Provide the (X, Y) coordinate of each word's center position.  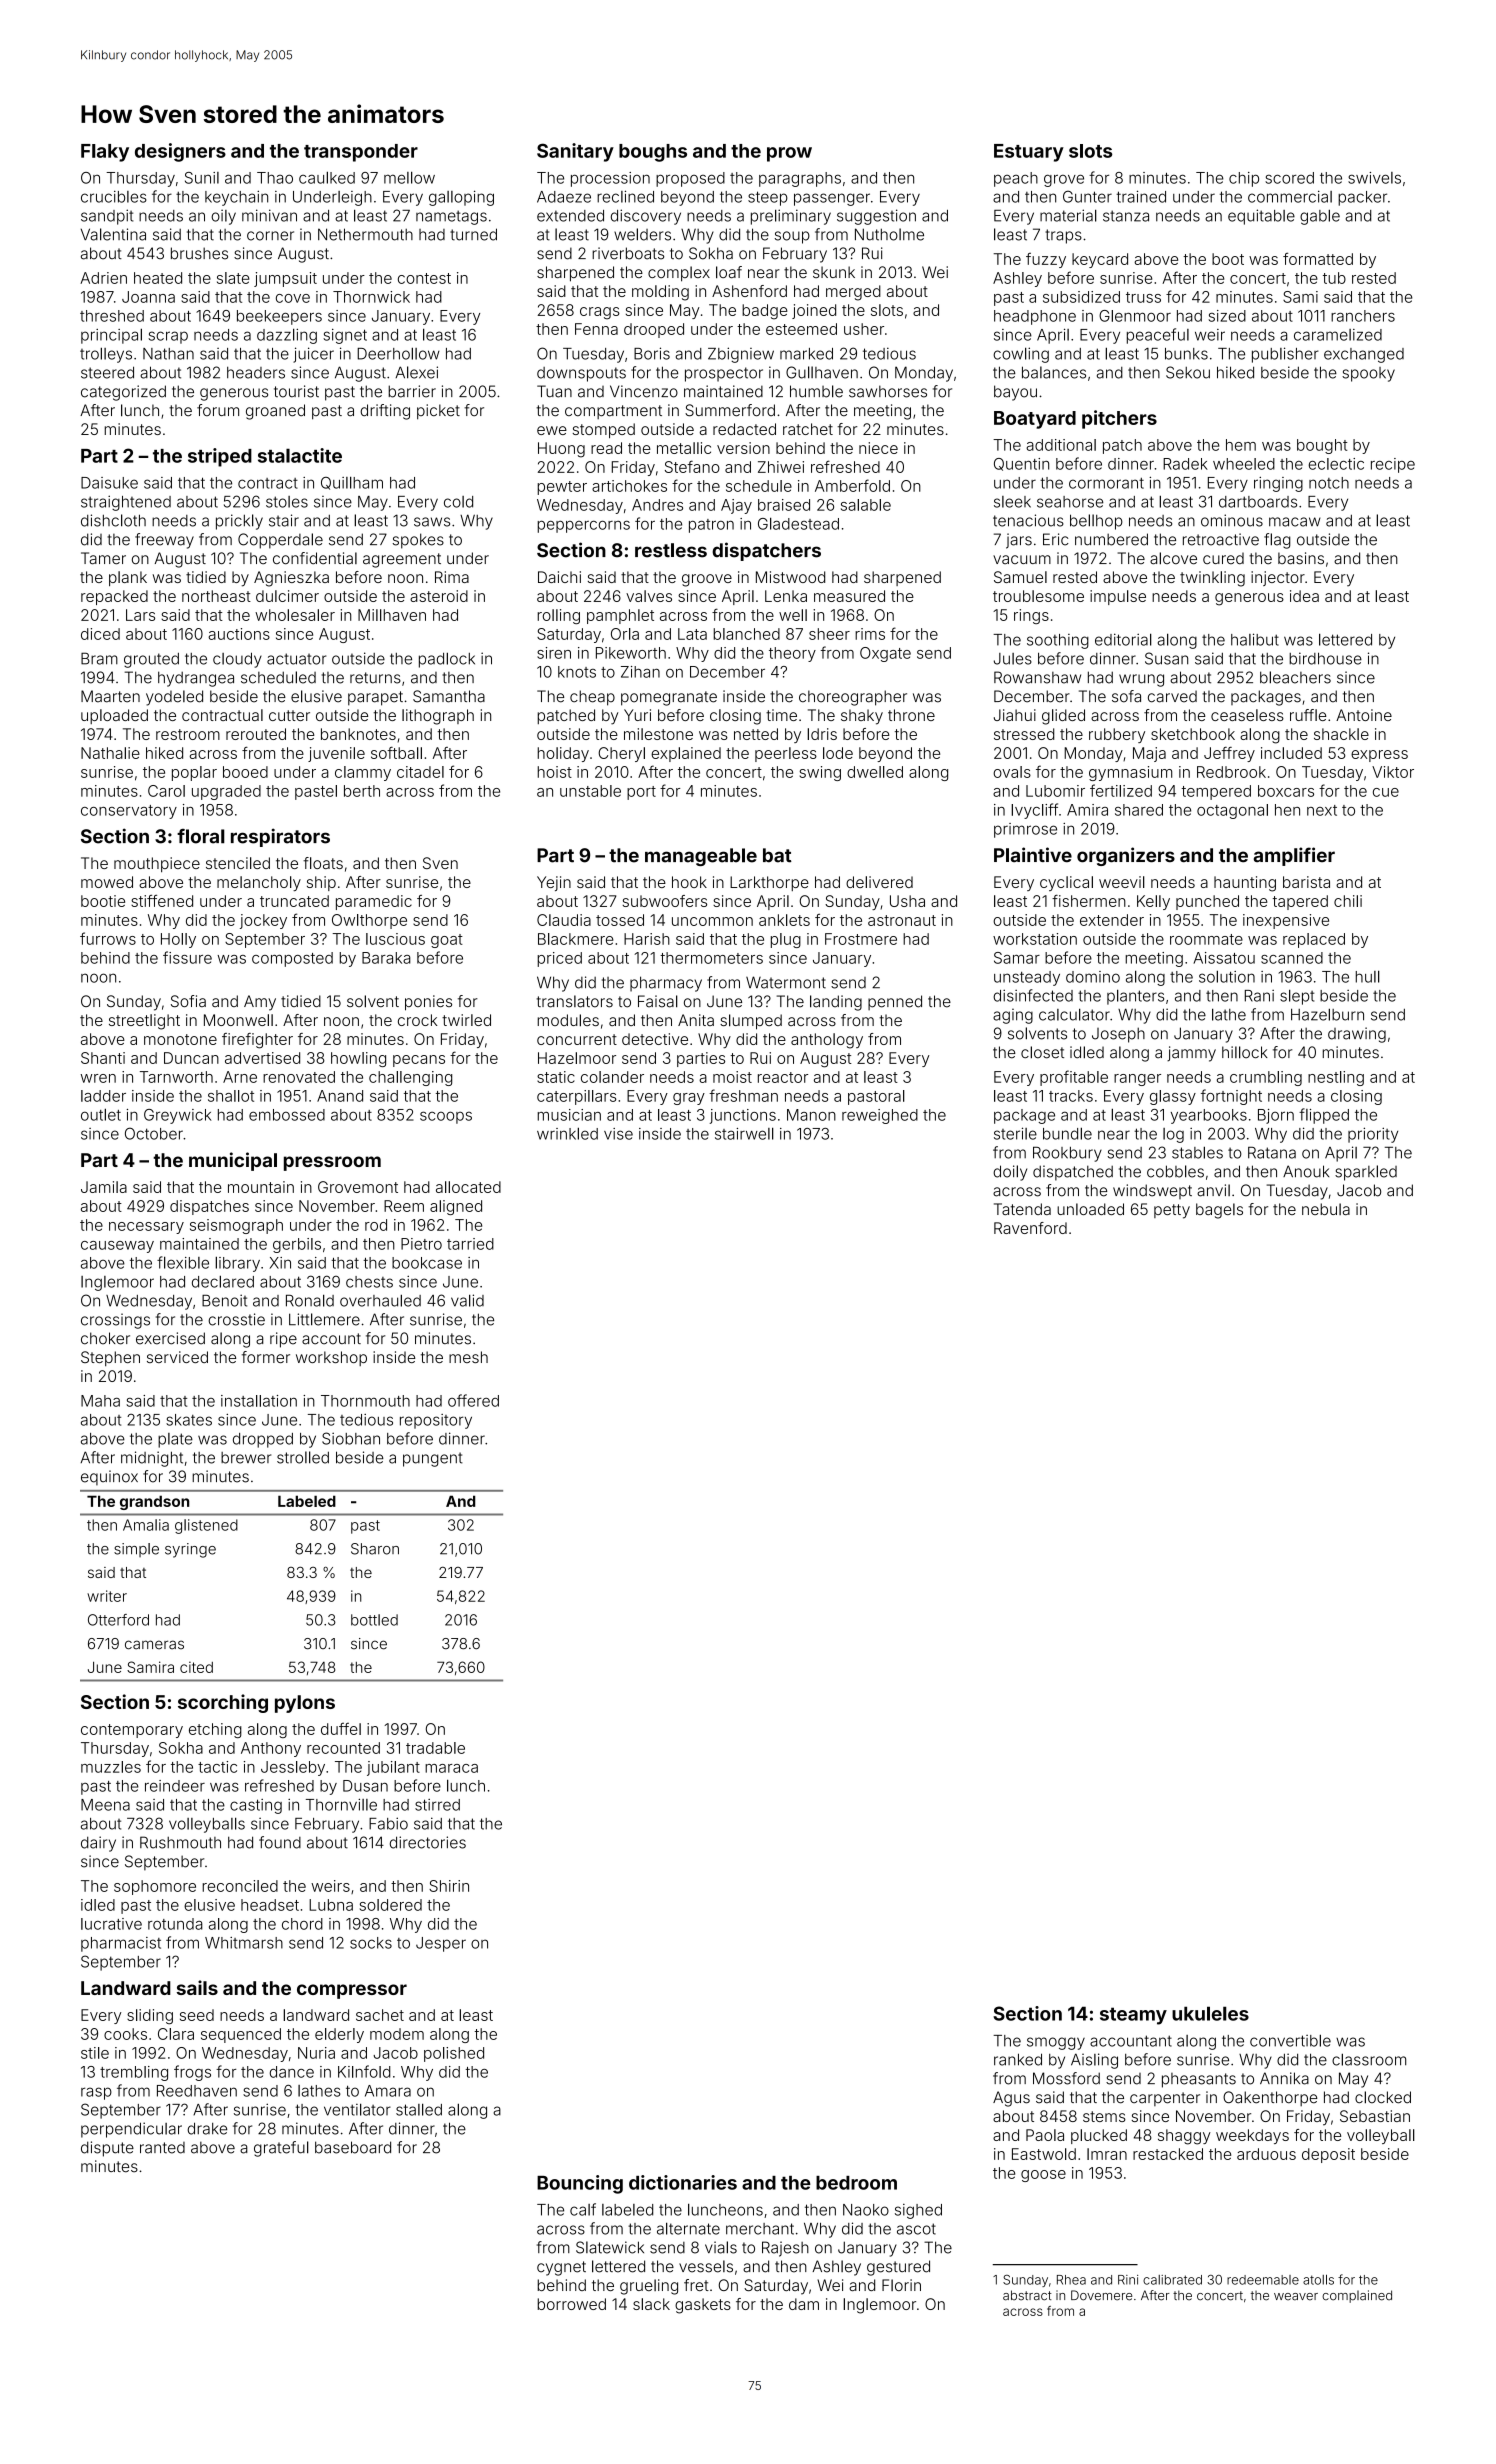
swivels (1374, 178)
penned (895, 1002)
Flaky (105, 153)
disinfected (1033, 995)
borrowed (571, 2304)
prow (789, 154)
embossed (287, 1115)
